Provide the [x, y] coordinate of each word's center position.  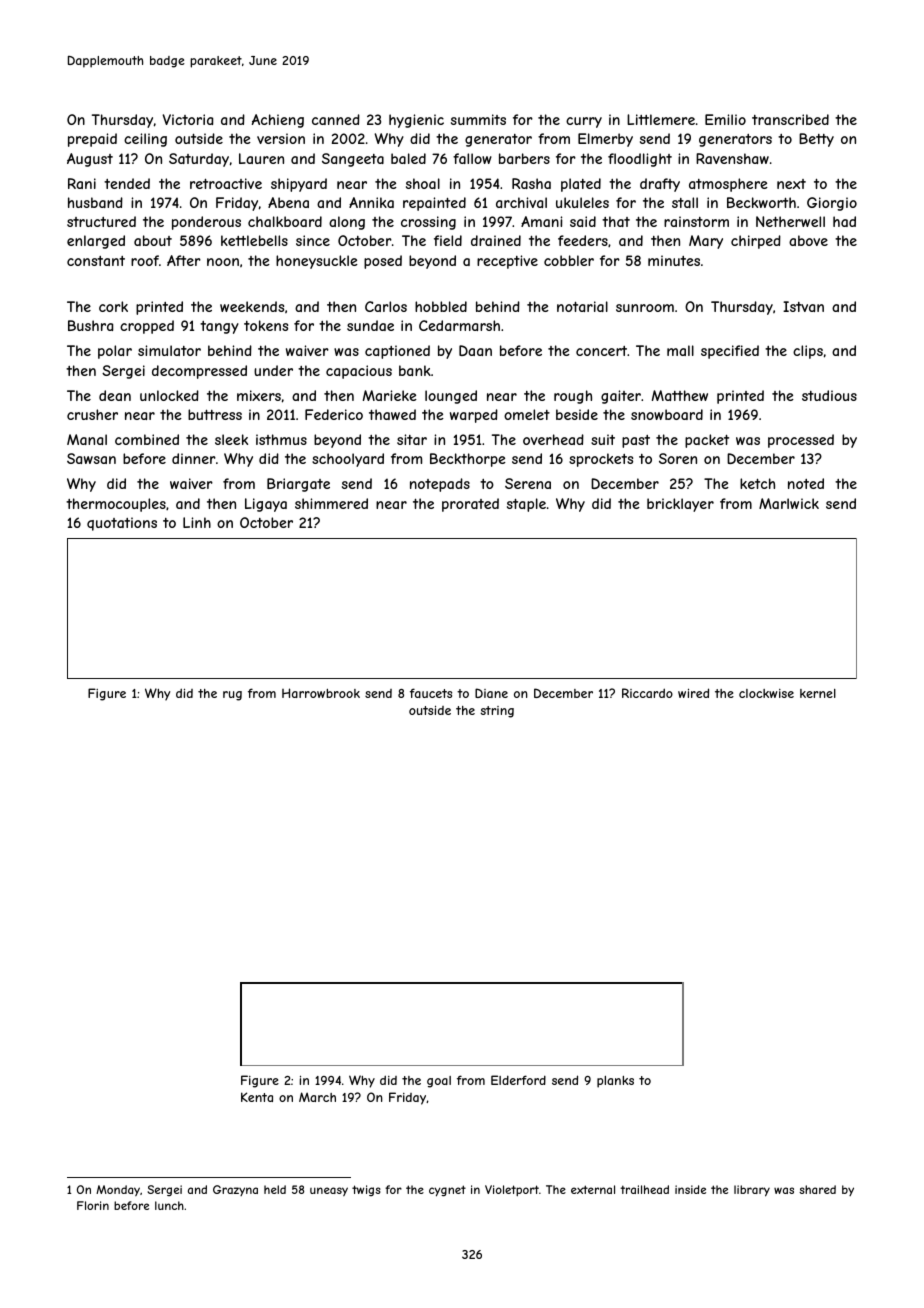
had [844, 221]
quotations [122, 524]
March [317, 1097]
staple [526, 505]
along [347, 223]
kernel [818, 693]
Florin [93, 1205]
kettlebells [254, 240]
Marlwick [789, 503]
